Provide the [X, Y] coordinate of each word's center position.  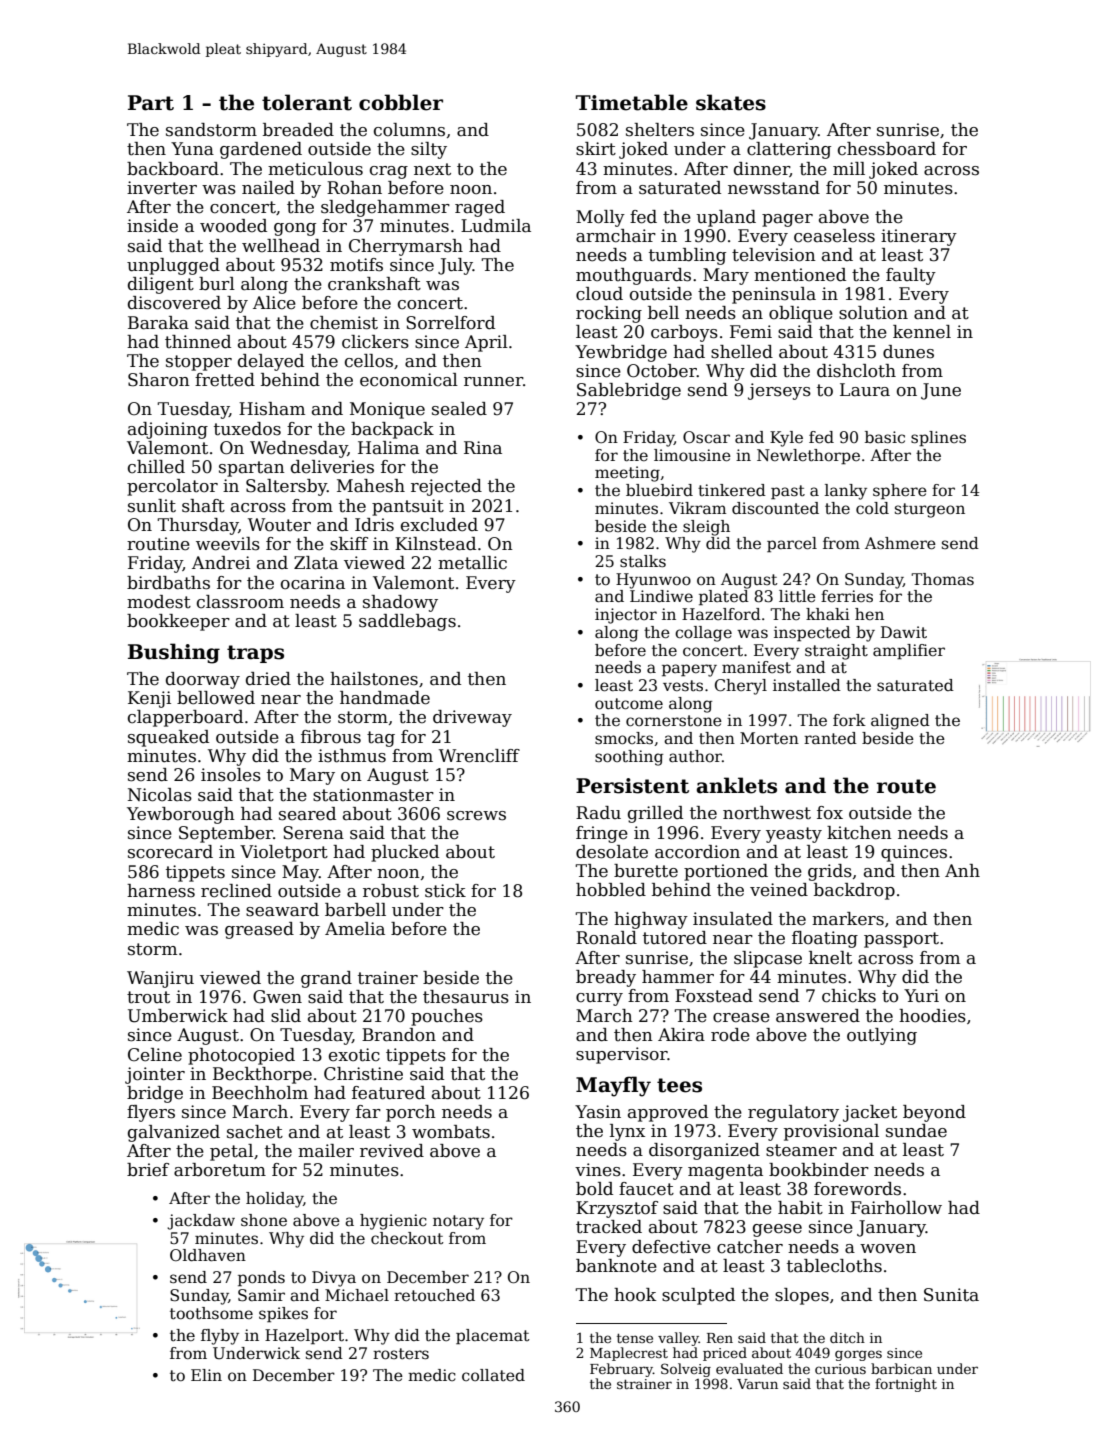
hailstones [374, 679]
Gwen [277, 997]
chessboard [887, 149]
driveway [472, 718]
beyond [934, 1113]
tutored [675, 938]
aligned [900, 722]
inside [152, 226]
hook [635, 1295]
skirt [596, 149]
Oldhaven [208, 1255]
